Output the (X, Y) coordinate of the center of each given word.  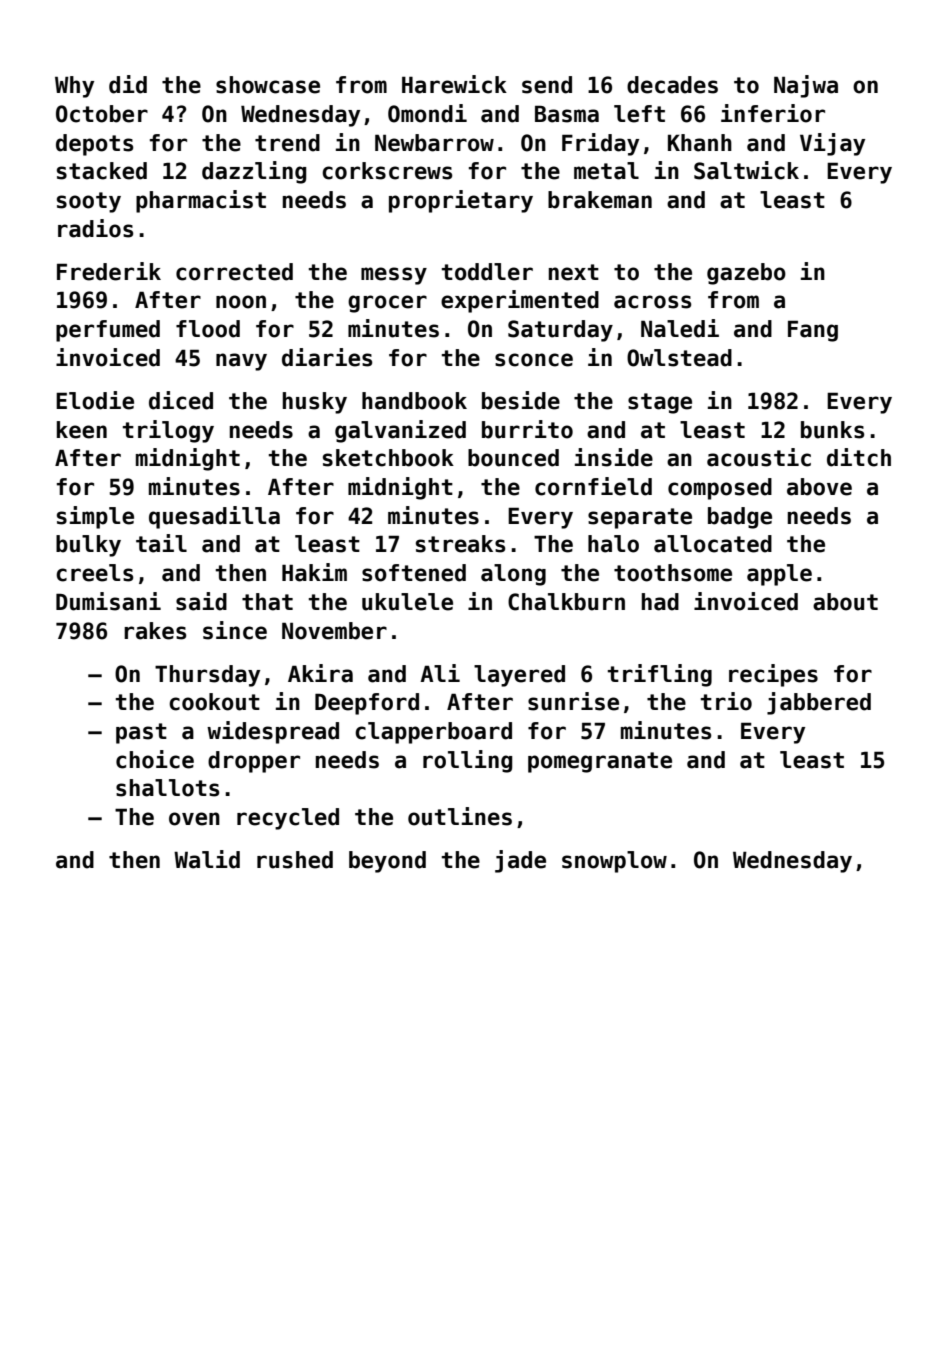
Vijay (832, 144)
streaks (460, 544)
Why (74, 87)
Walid (207, 859)
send (547, 85)
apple (779, 575)
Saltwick (746, 170)
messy (394, 276)
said (201, 601)
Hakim (314, 572)
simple (95, 517)
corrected (234, 272)
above (819, 487)
